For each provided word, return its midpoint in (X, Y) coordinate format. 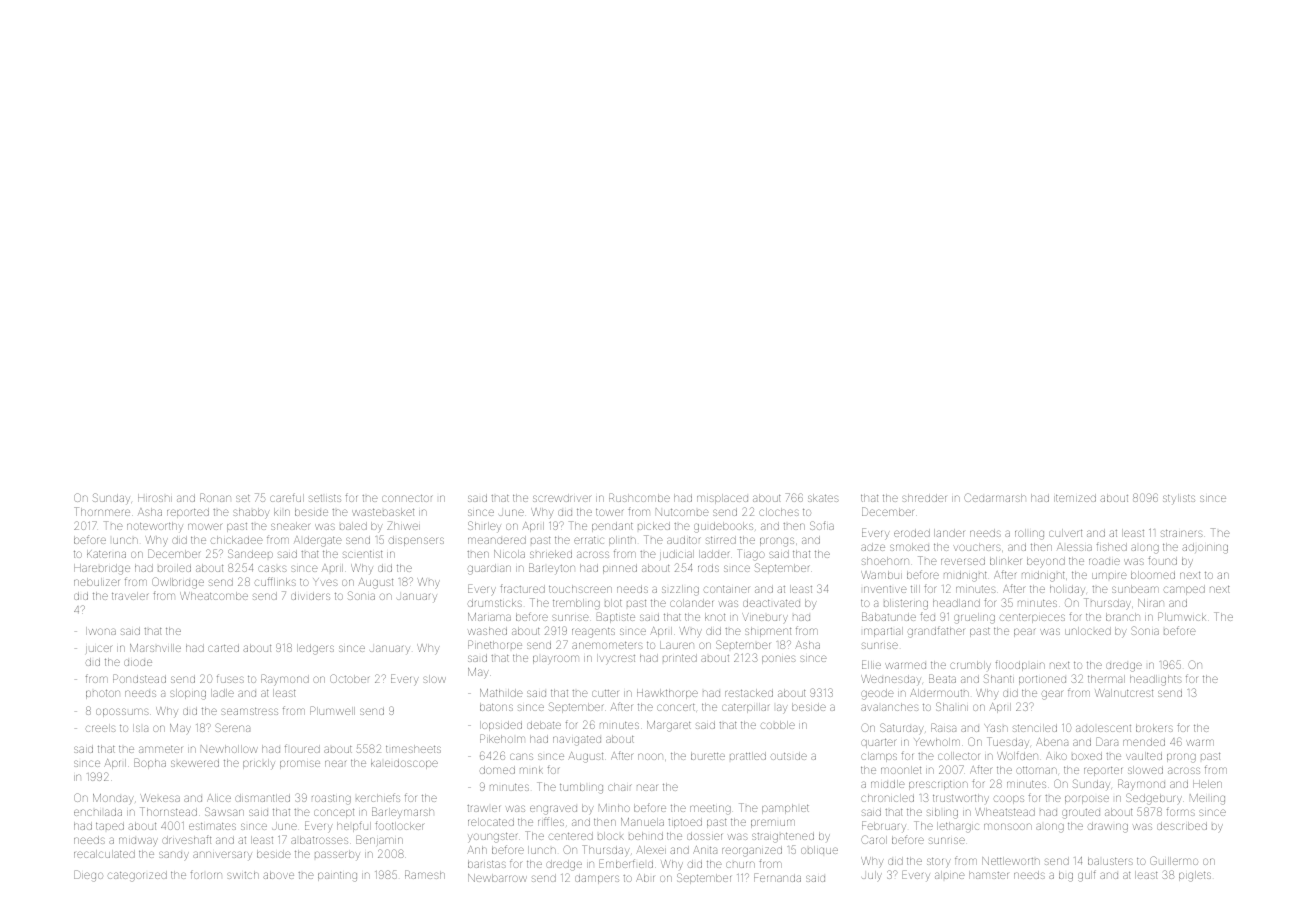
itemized (1075, 498)
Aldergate (318, 541)
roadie (1104, 561)
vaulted (1144, 756)
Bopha (150, 763)
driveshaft (186, 839)
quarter (878, 743)
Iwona (101, 631)
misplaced (722, 499)
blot (613, 603)
